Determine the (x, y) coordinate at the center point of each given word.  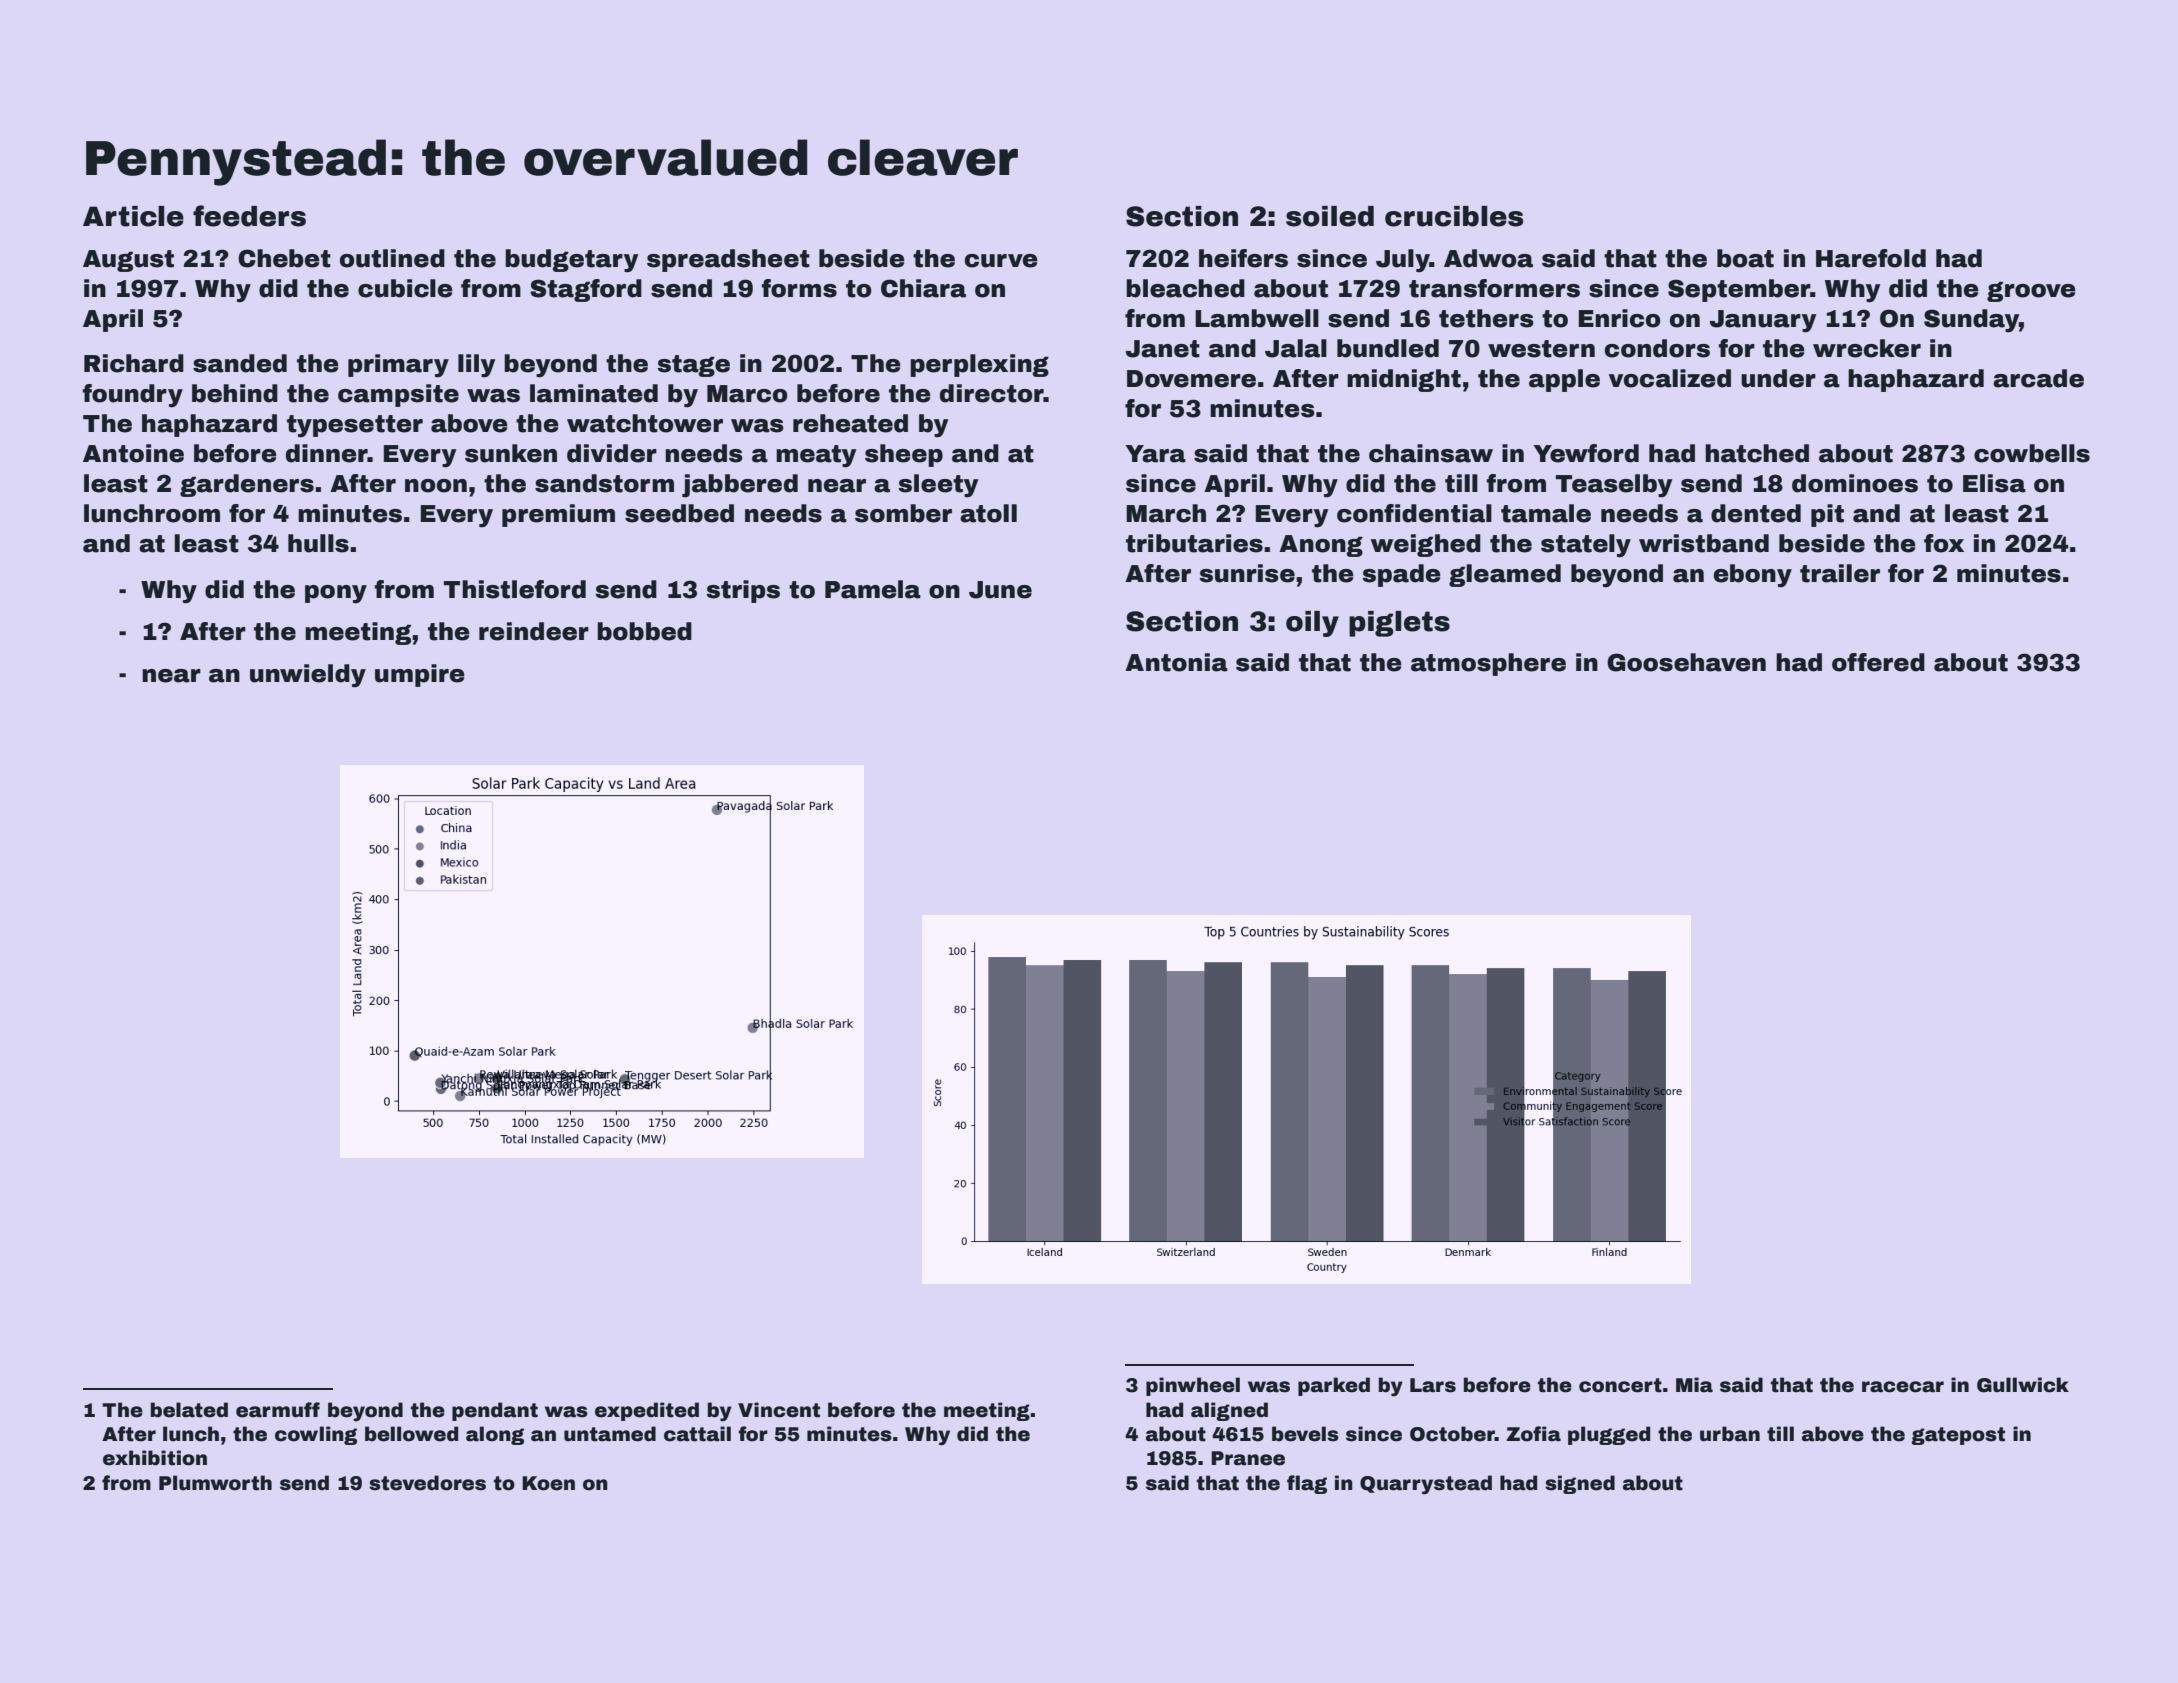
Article (133, 216)
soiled (1330, 216)
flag (1307, 1484)
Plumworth (215, 1483)
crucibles (1454, 216)
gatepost (1958, 1436)
